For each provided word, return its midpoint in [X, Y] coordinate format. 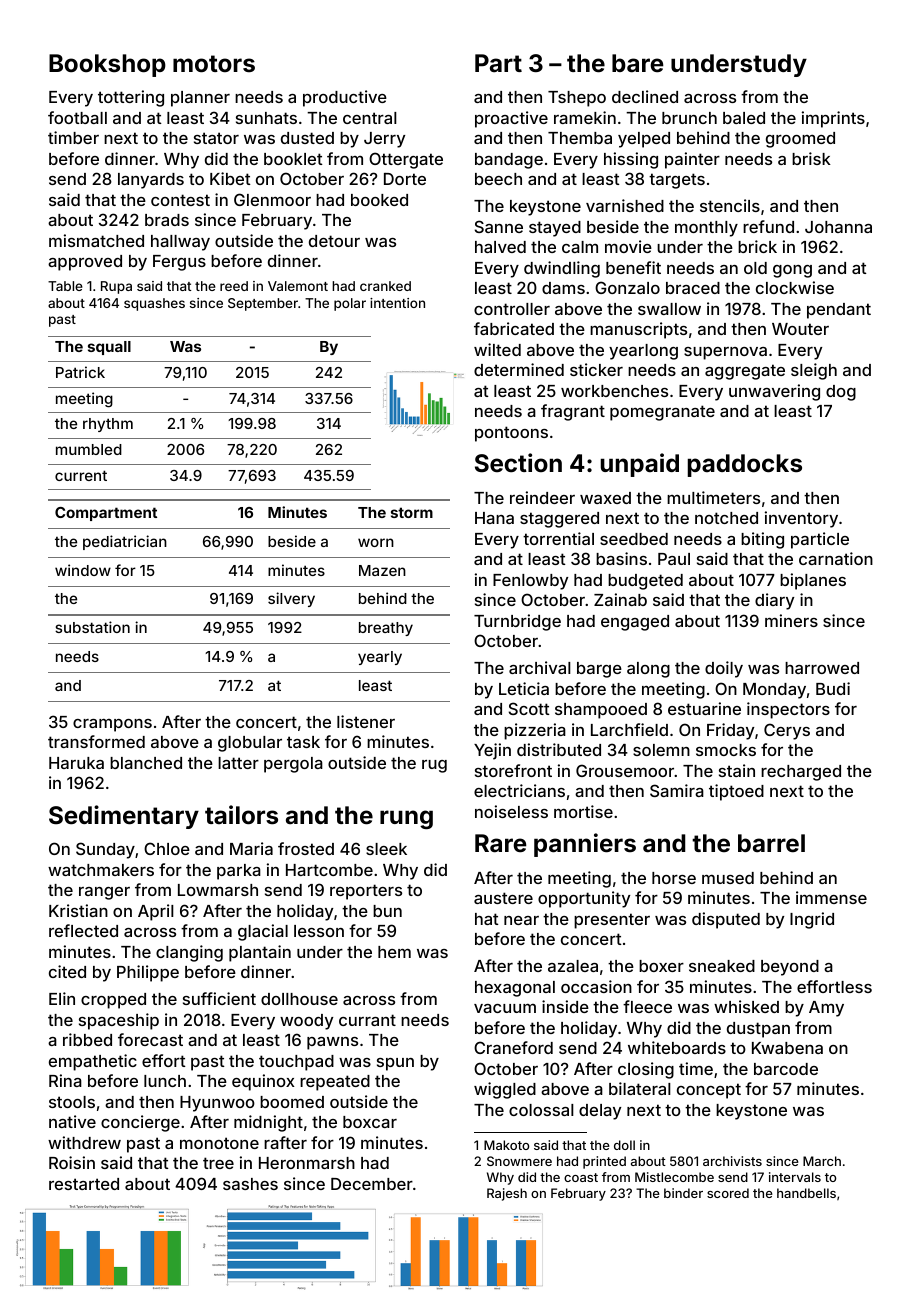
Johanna [838, 227]
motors [214, 64]
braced [693, 288]
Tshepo [577, 99]
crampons [112, 725]
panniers [585, 845]
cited [67, 971]
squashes [154, 304]
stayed [555, 229]
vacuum [505, 1008]
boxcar [370, 1122]
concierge [140, 1123]
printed [604, 1162]
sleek [386, 849]
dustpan [758, 1030]
